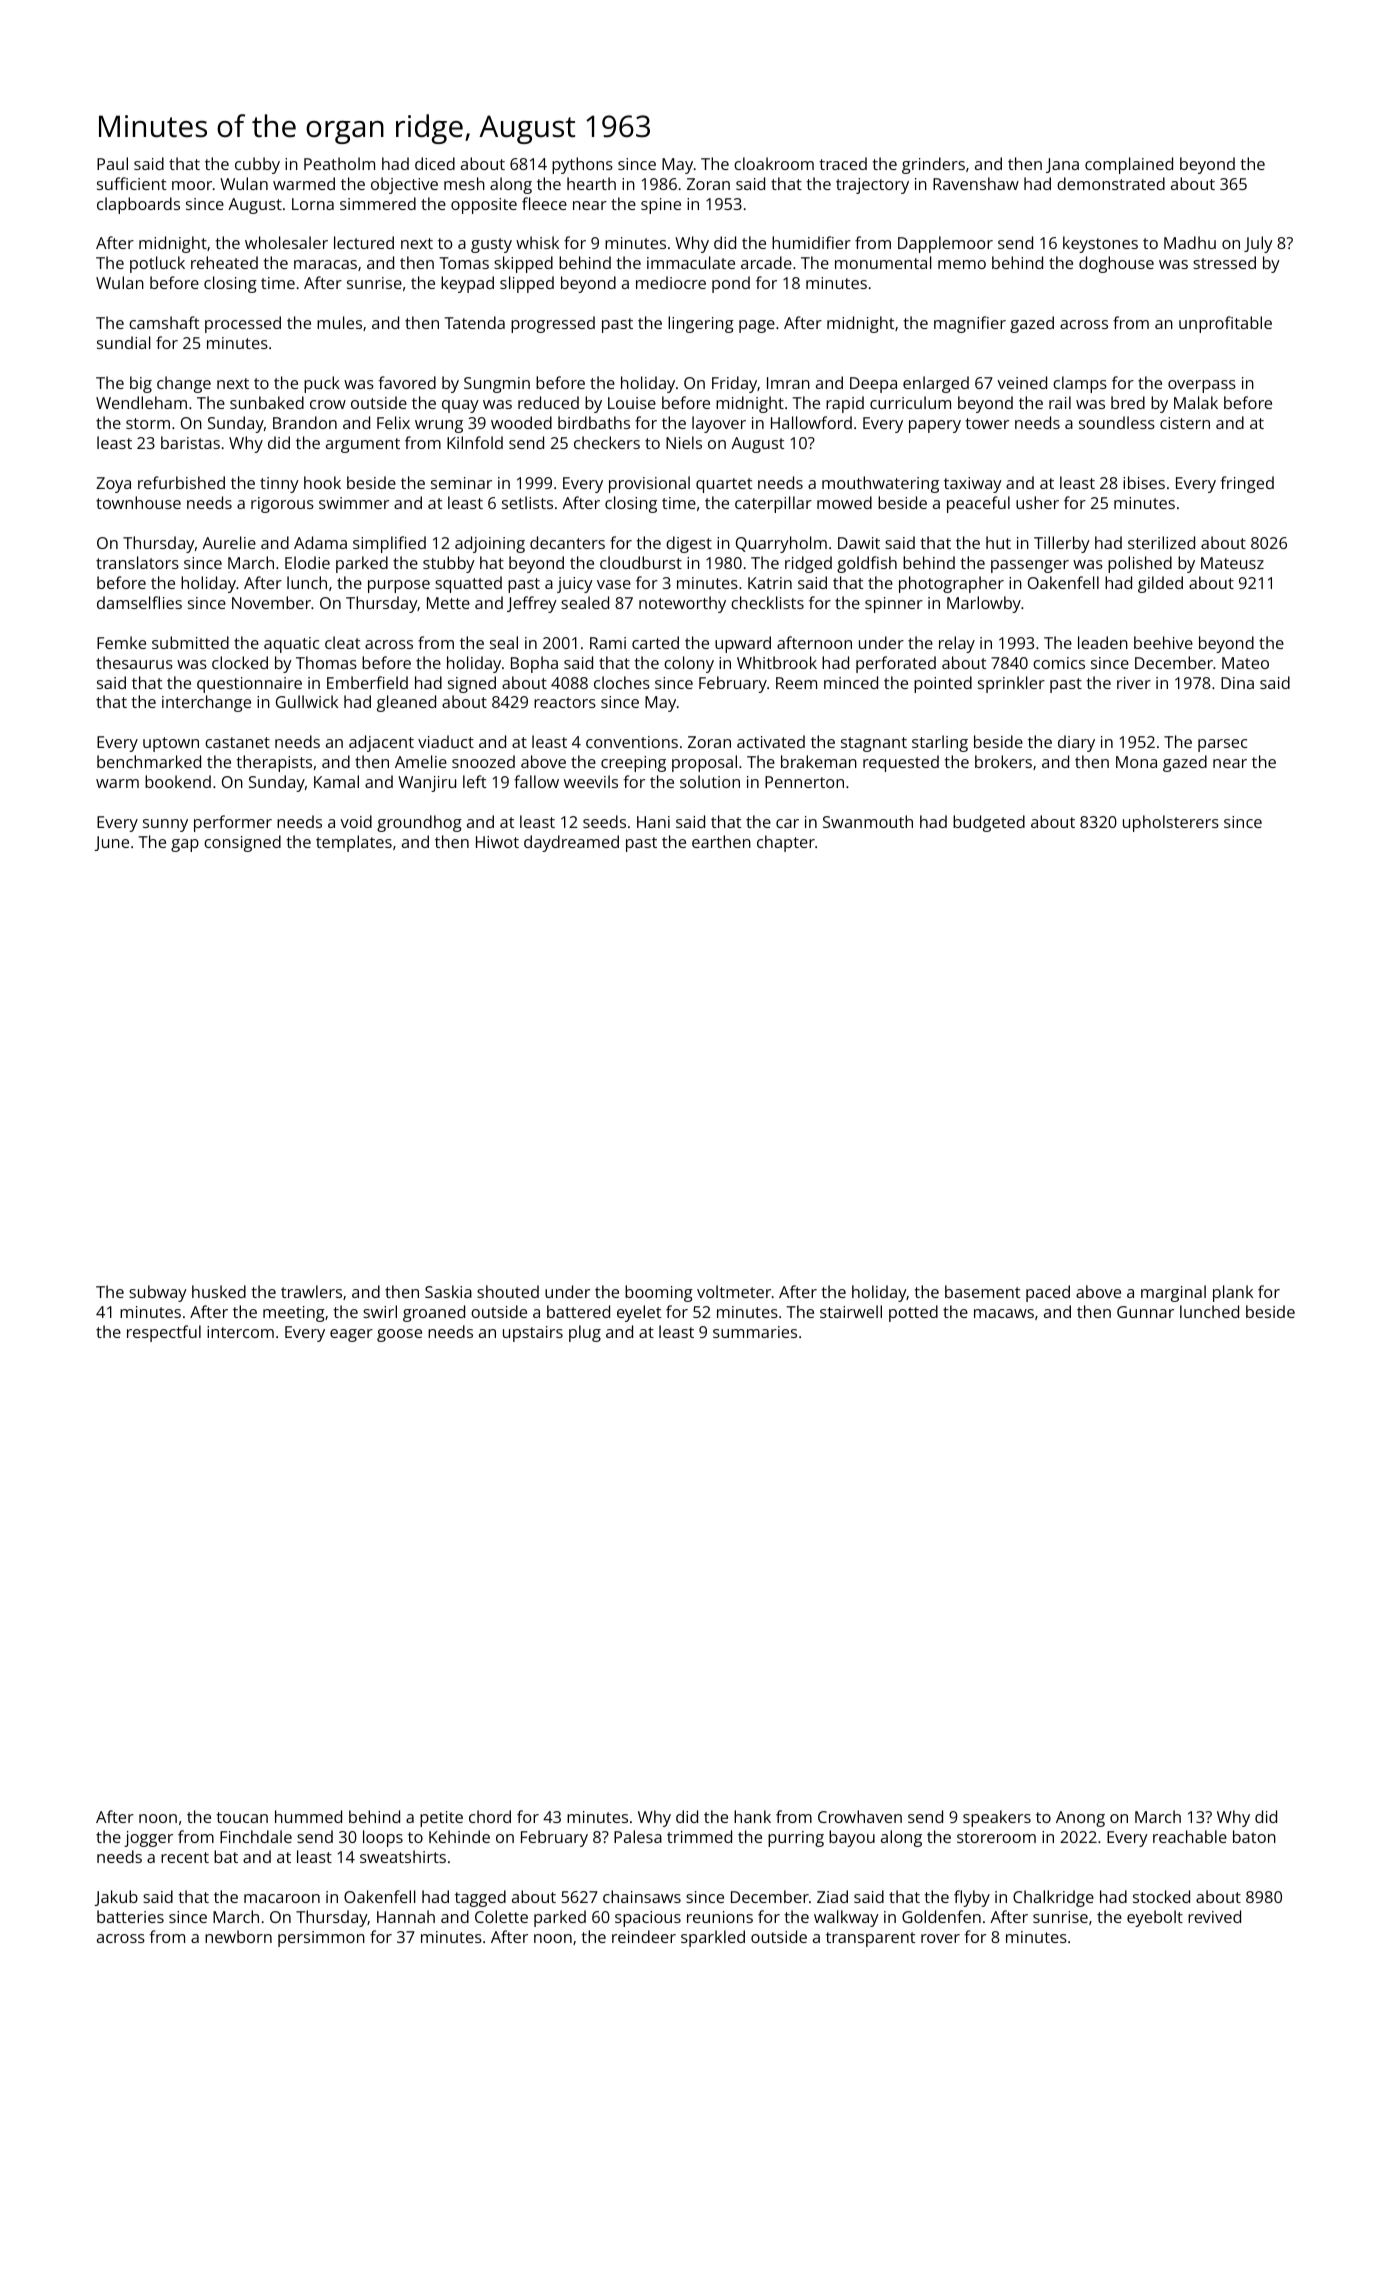  I want to click on June, so click(111, 843).
